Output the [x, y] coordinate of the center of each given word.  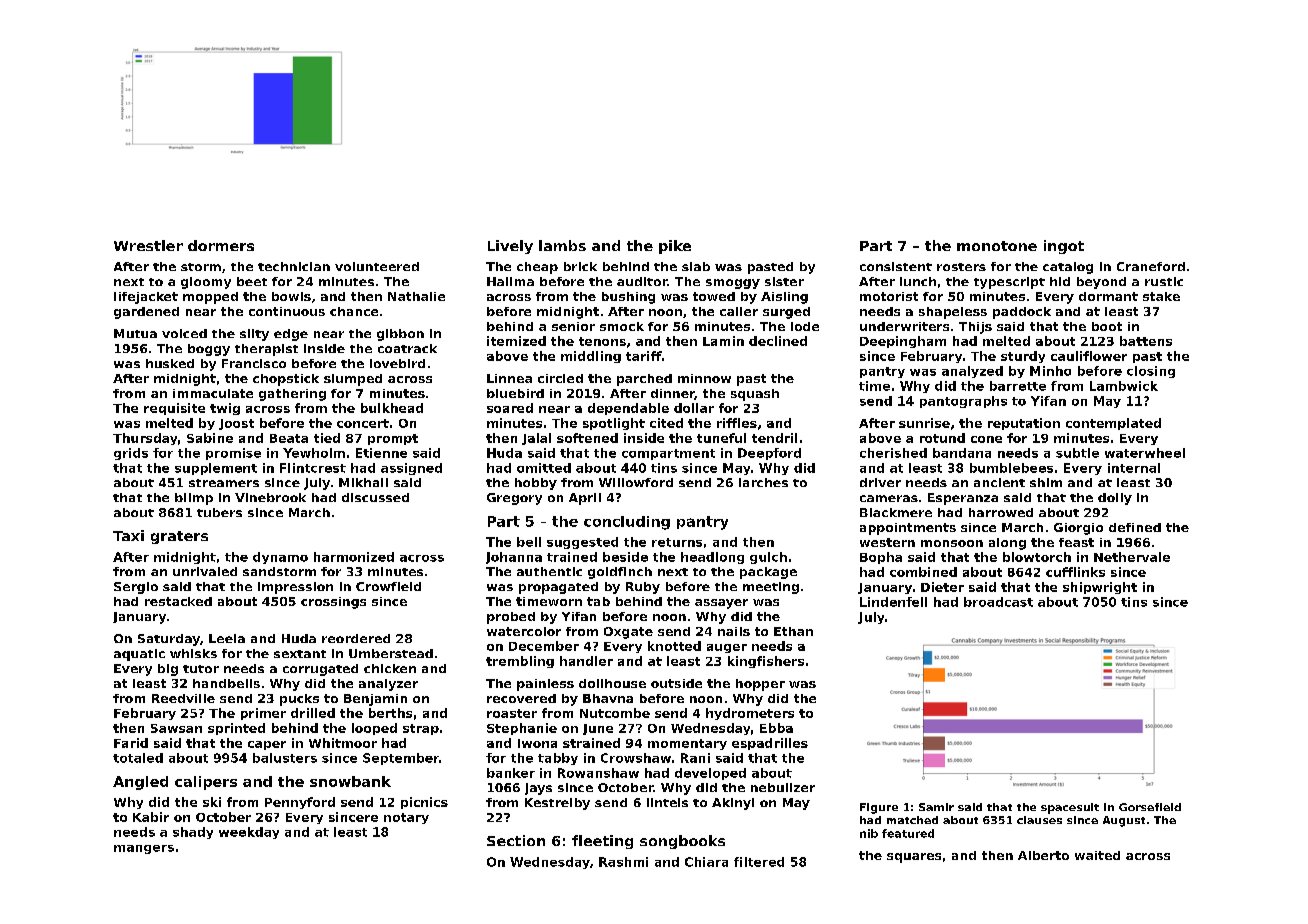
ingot [1064, 247]
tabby [558, 759]
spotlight [614, 424]
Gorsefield [1150, 807]
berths [390, 713]
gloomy [206, 283]
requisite [174, 409]
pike [675, 247]
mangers [144, 849]
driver [880, 482]
